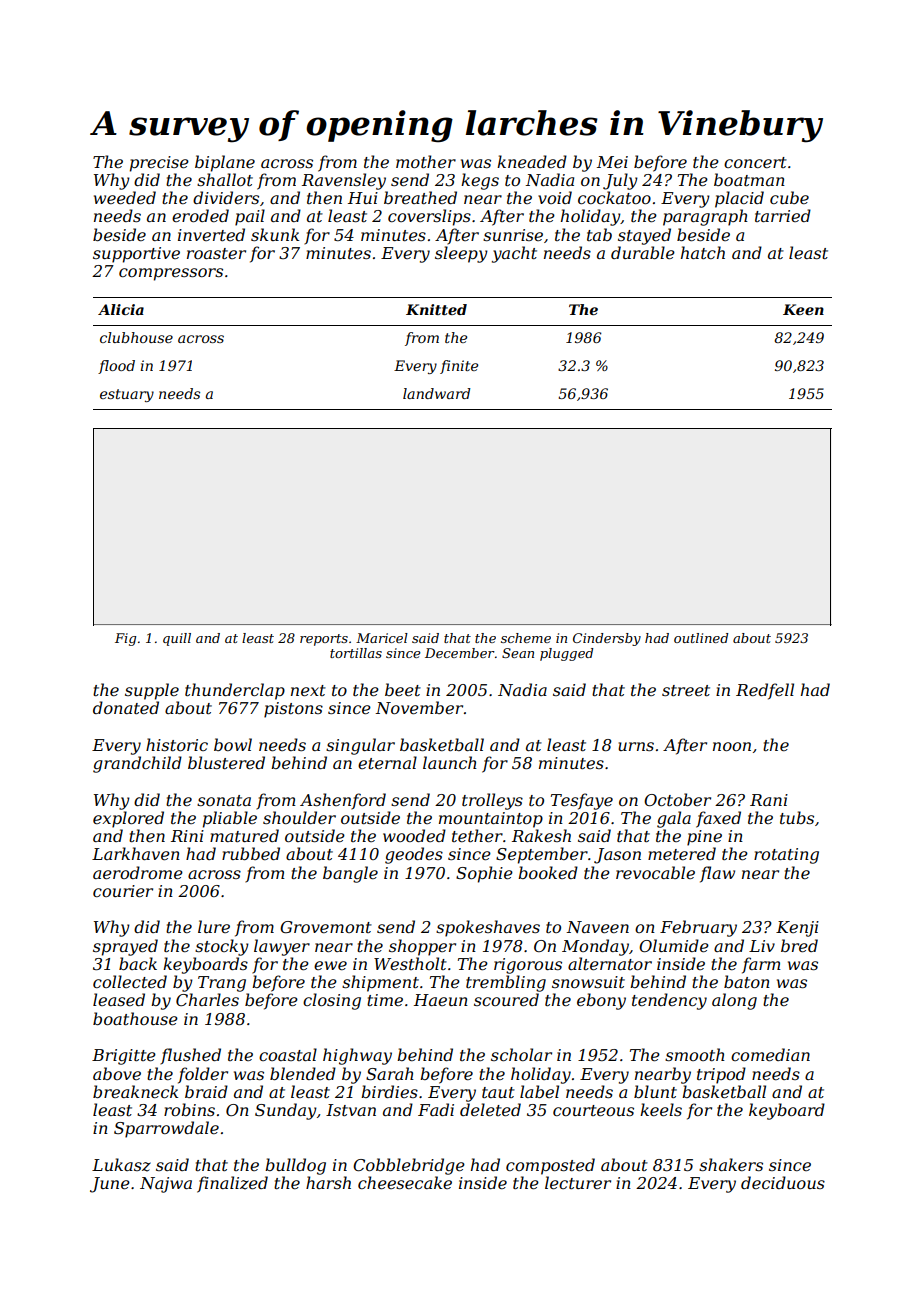 Image resolution: width=924 pixels, height=1308 pixels. Describe the element at coordinates (612, 162) in the screenshot. I see `Mei` at that location.
